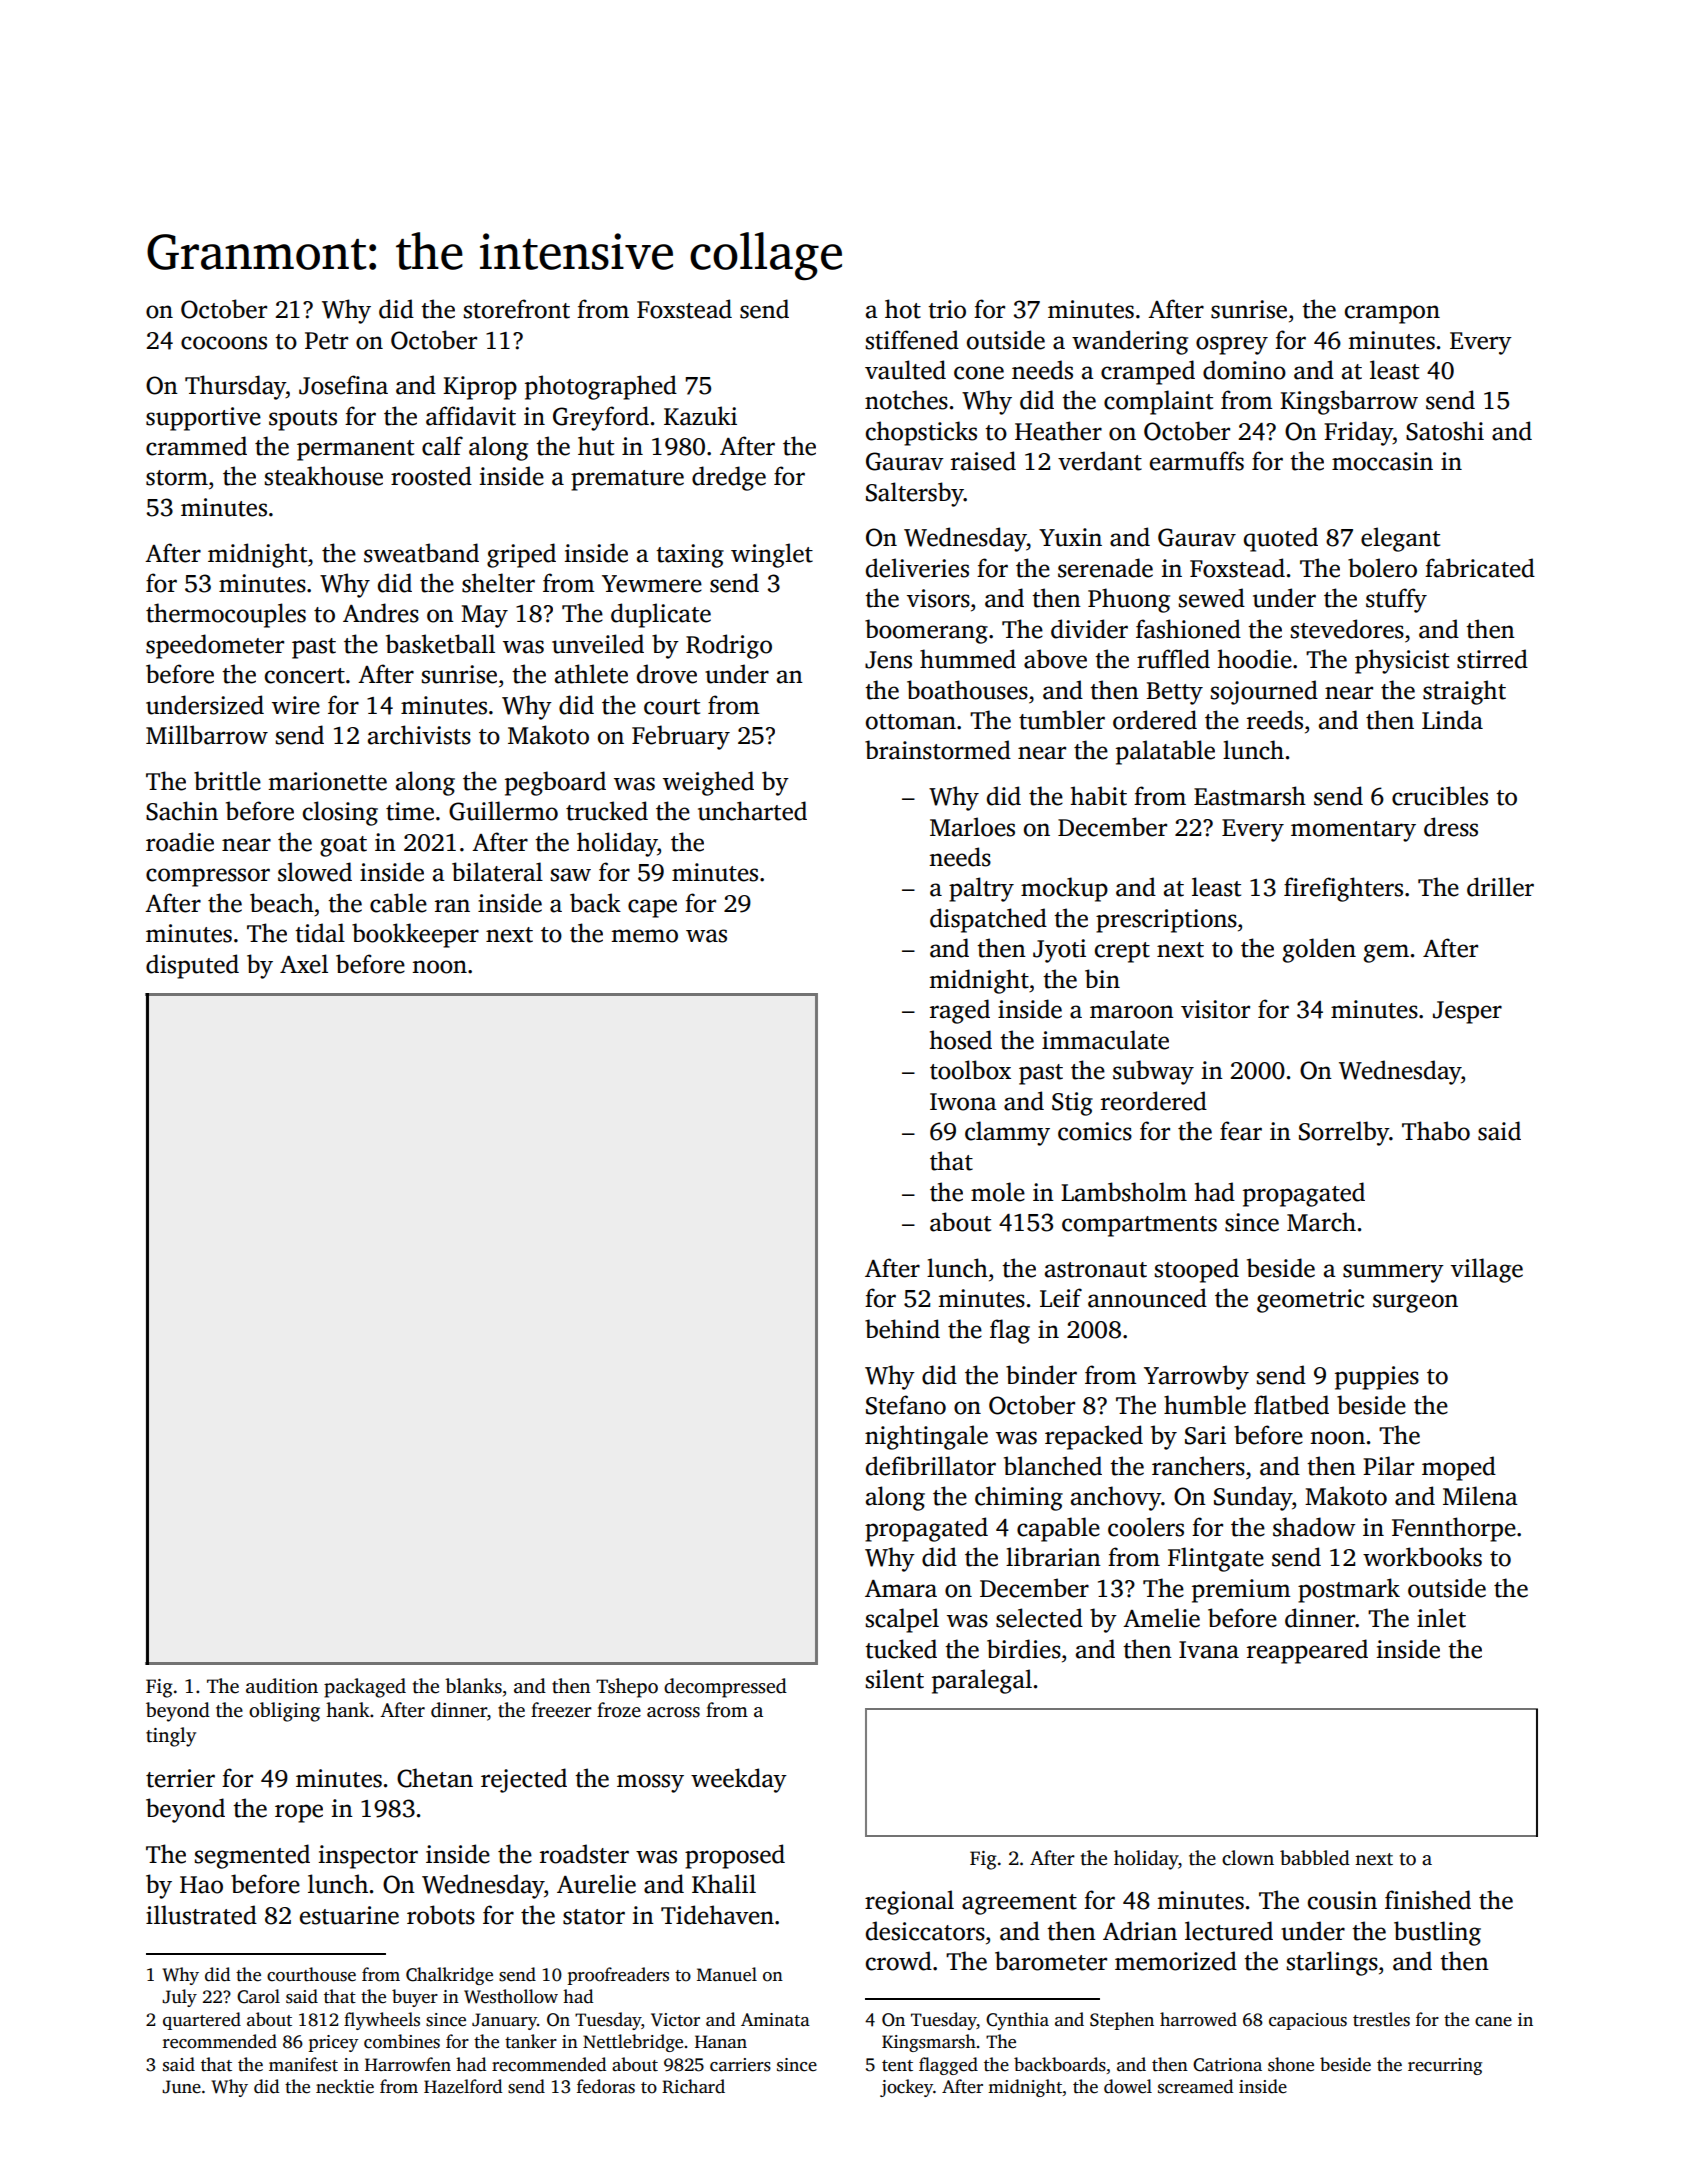 The height and width of the screenshot is (2178, 1683). Describe the element at coordinates (201, 1885) in the screenshot. I see `Hao` at that location.
